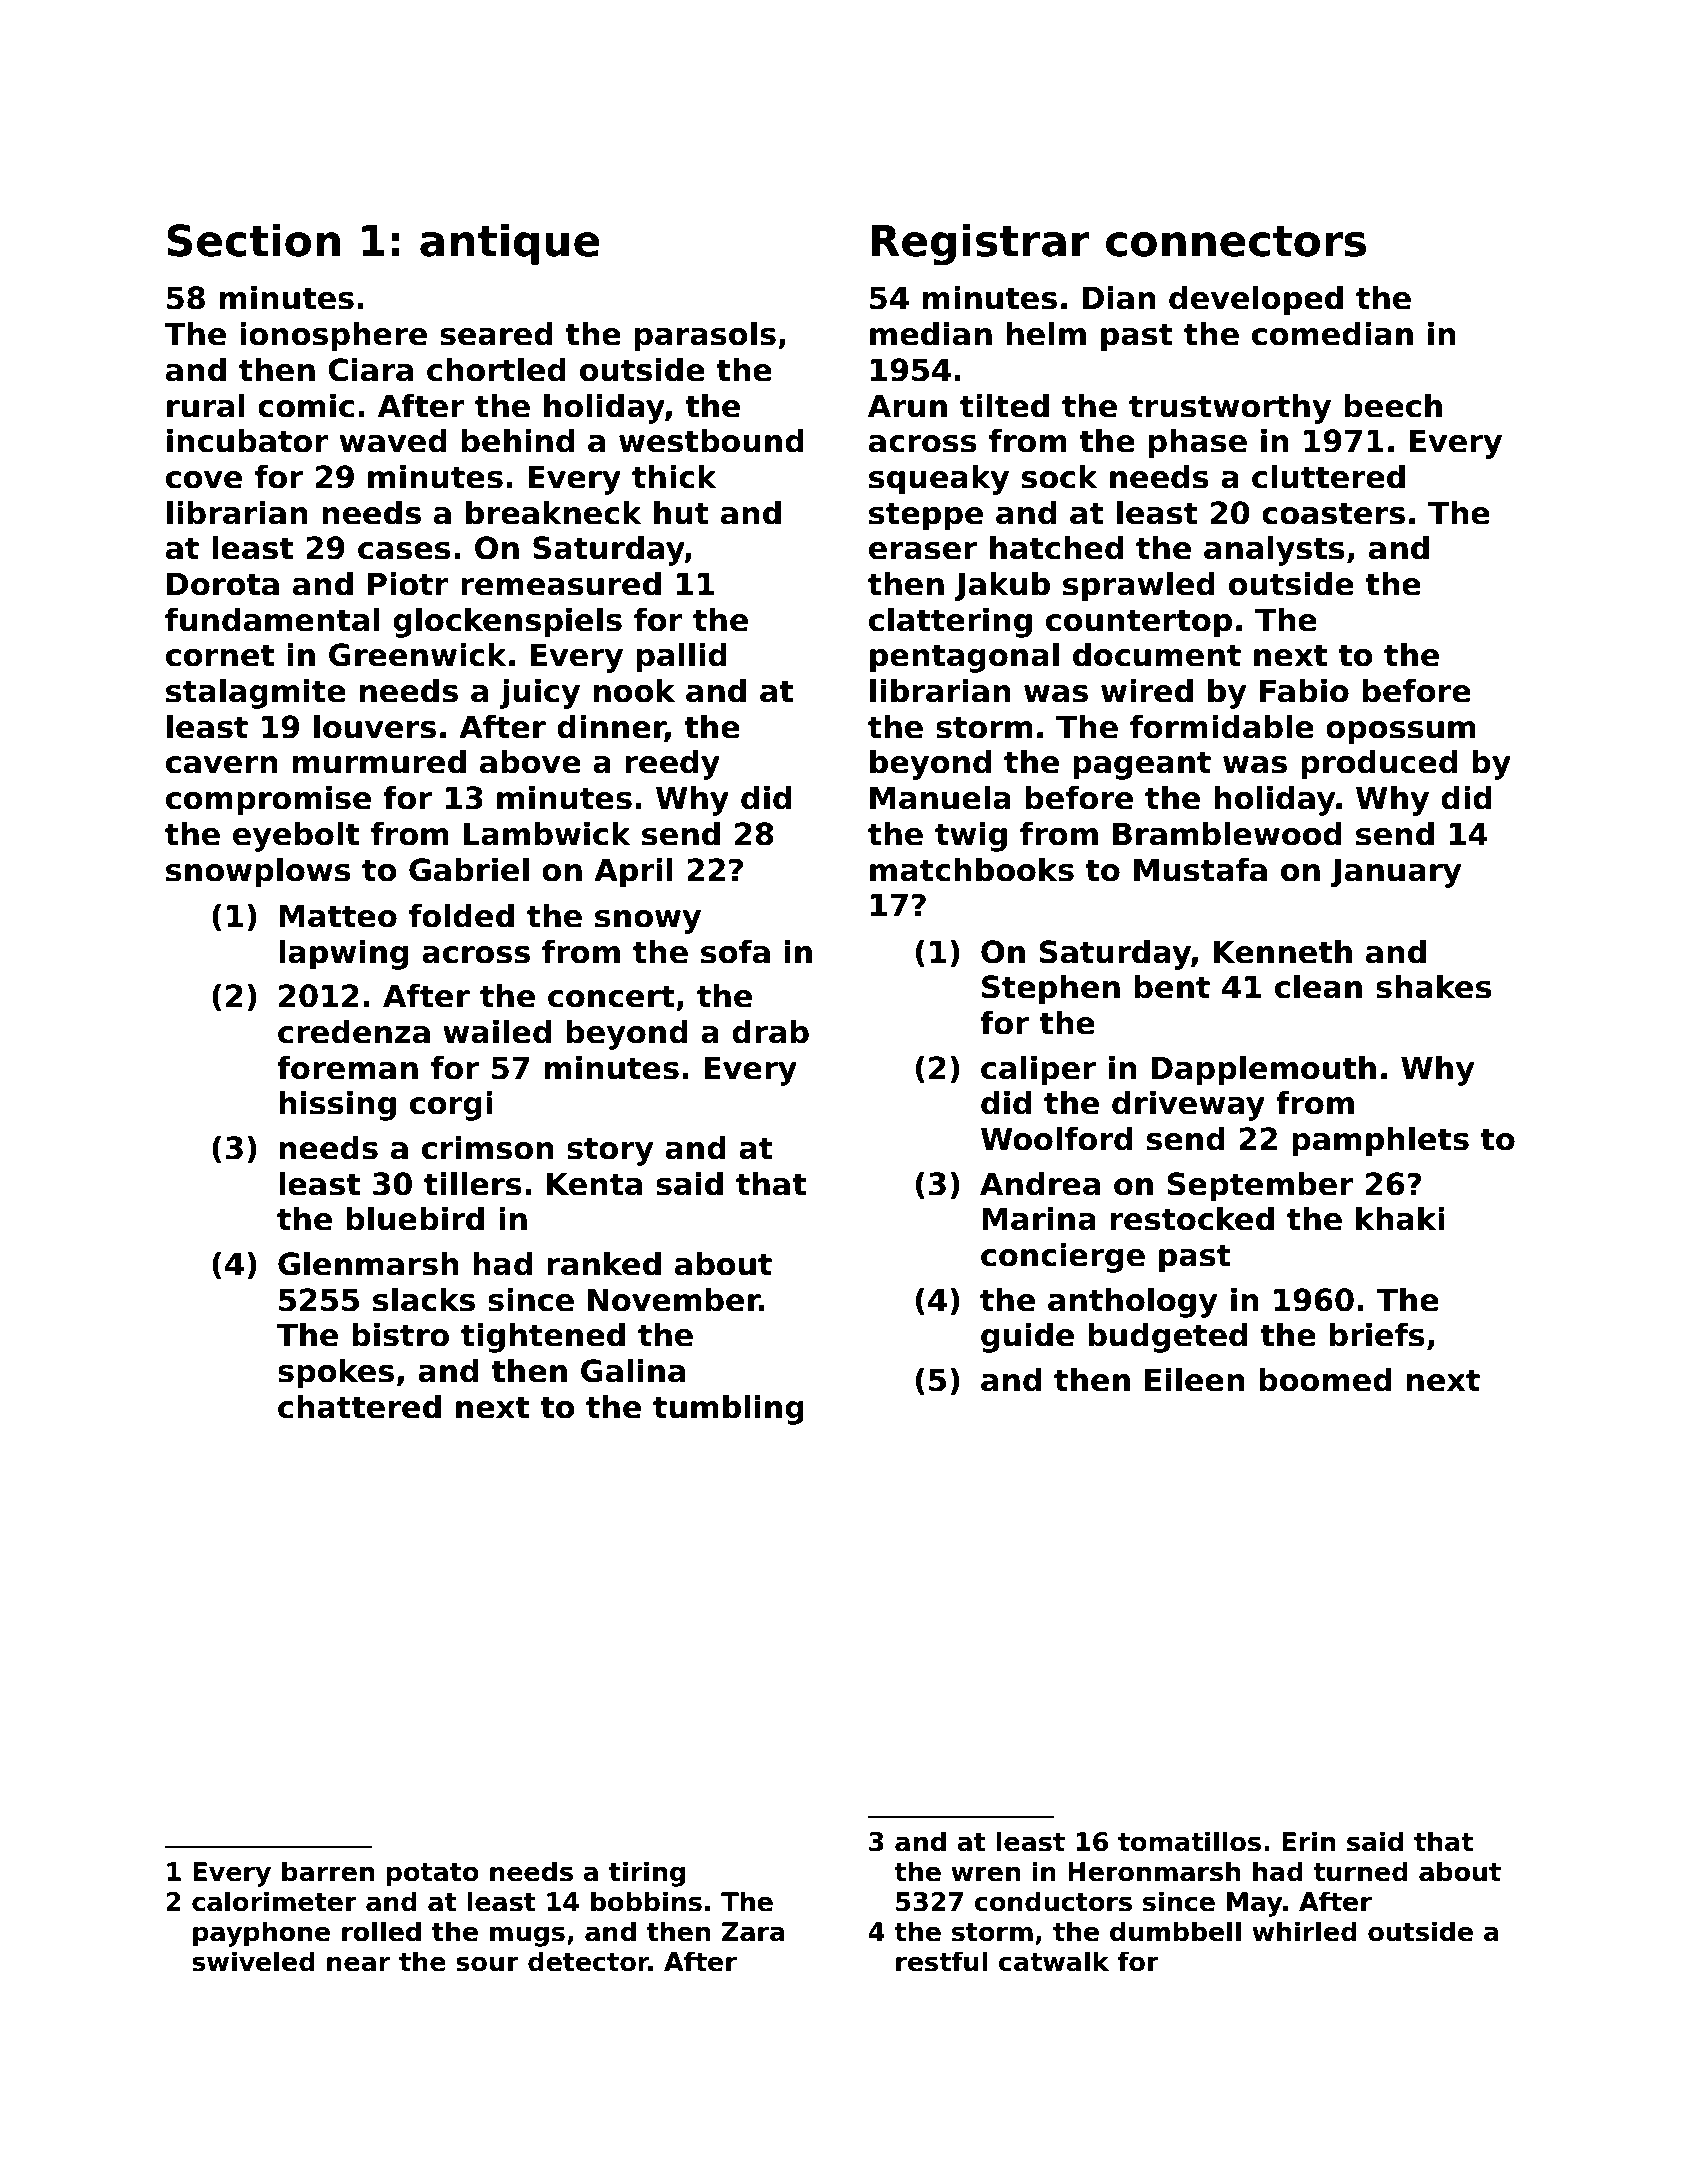  What do you see at coordinates (253, 1961) in the screenshot?
I see `swiveled` at bounding box center [253, 1961].
